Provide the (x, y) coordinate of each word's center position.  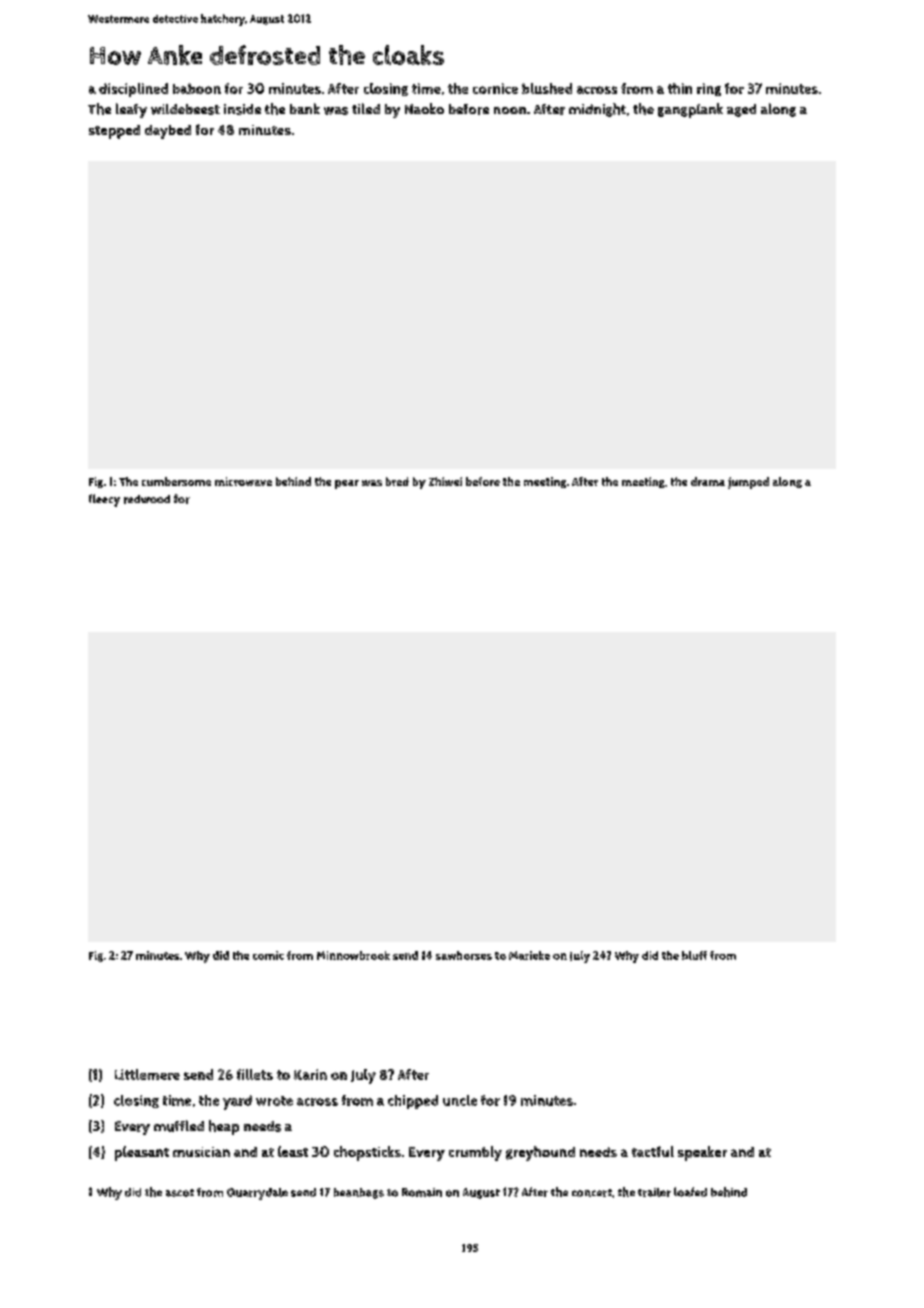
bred (397, 481)
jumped (748, 483)
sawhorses (464, 955)
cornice (495, 88)
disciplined (133, 90)
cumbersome (176, 481)
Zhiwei (445, 481)
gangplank (690, 110)
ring (709, 89)
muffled (179, 1126)
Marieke (529, 955)
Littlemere (147, 1074)
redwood (147, 499)
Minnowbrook (353, 955)
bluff (694, 955)
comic (268, 955)
